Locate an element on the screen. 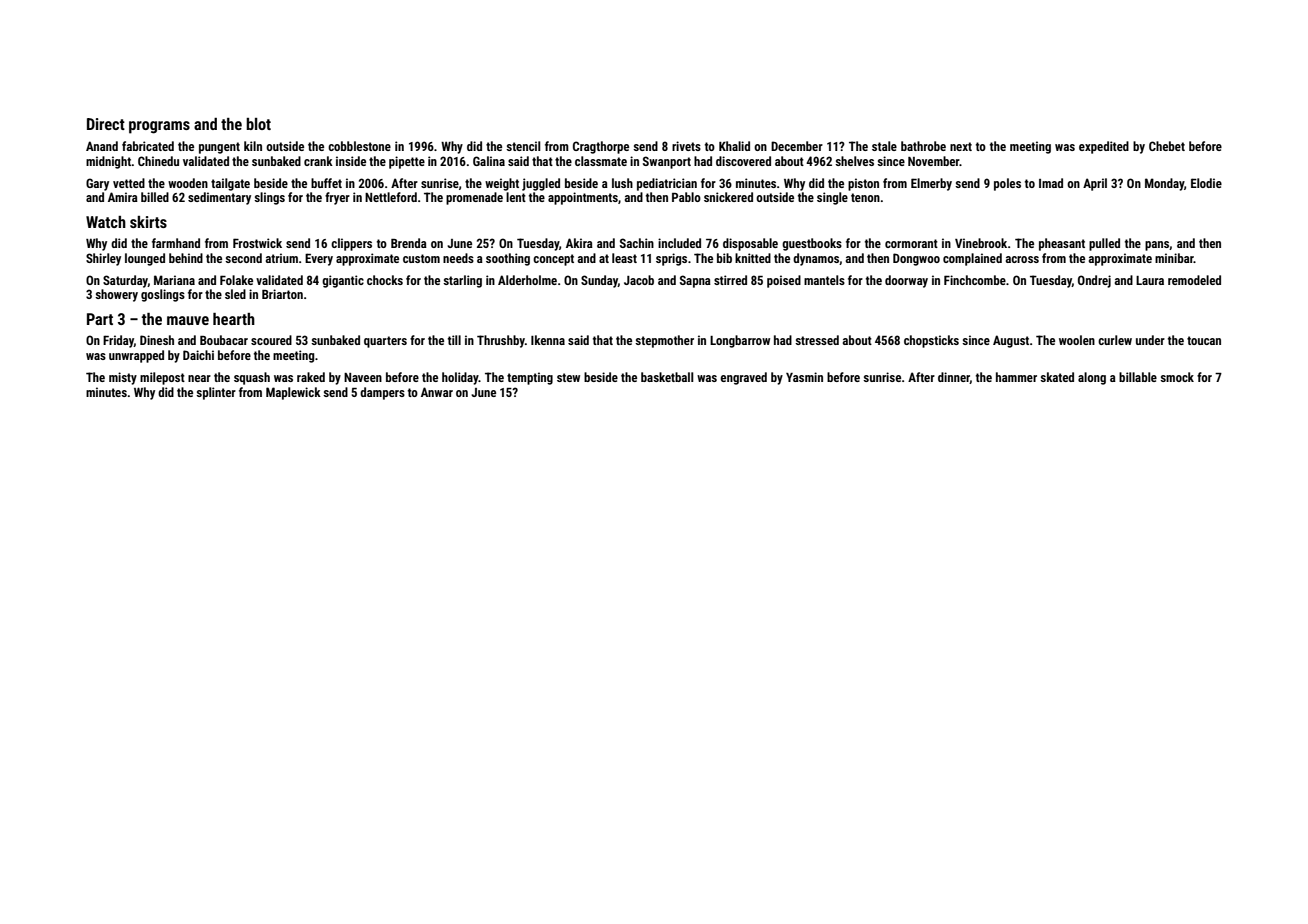 The image size is (1308, 924). smock is located at coordinates (1177, 377).
